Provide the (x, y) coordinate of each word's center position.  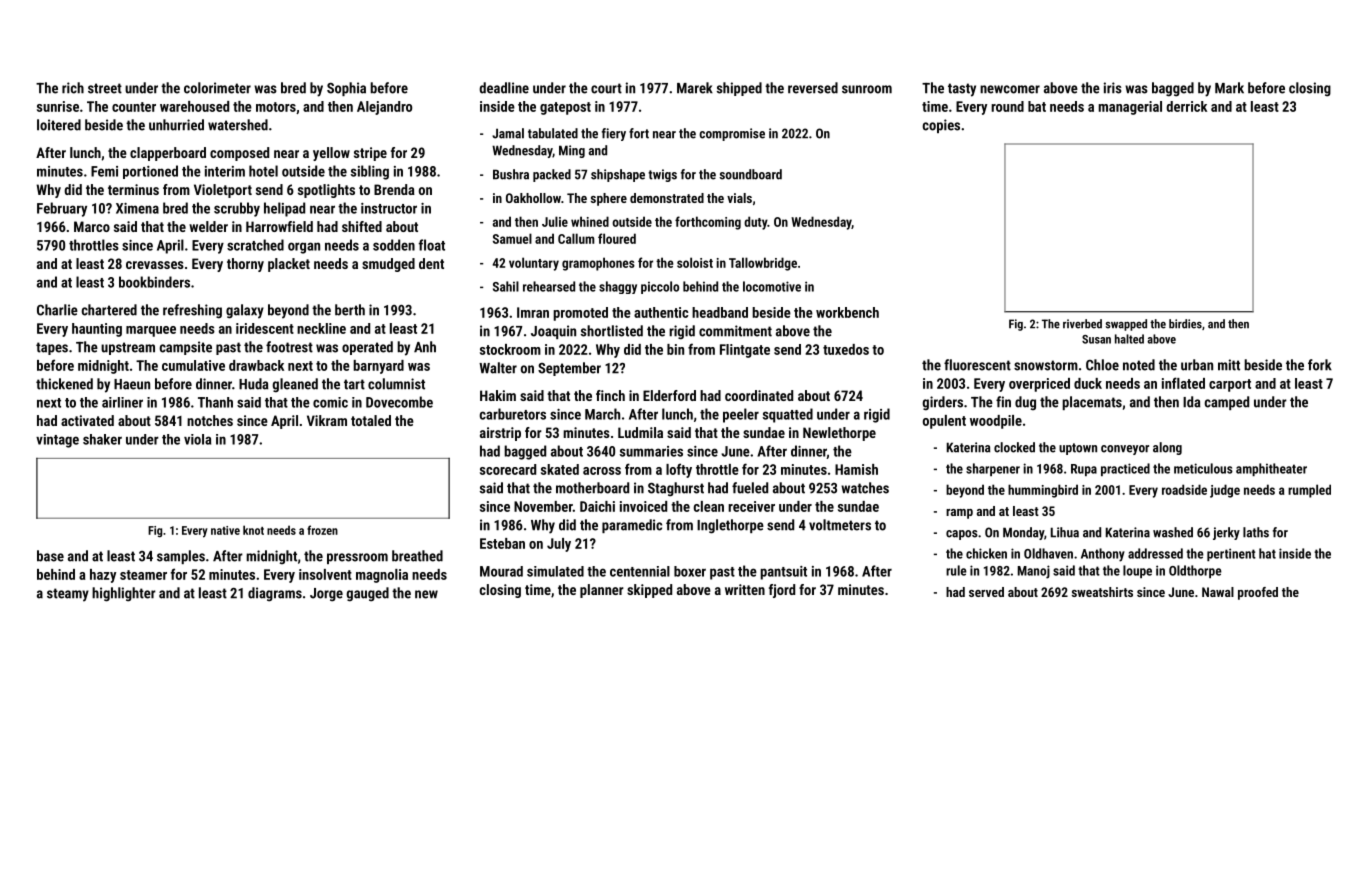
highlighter (124, 594)
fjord (782, 591)
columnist (396, 384)
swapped (1126, 325)
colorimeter (217, 88)
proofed (1258, 593)
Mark (1229, 88)
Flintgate (745, 351)
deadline (504, 88)
